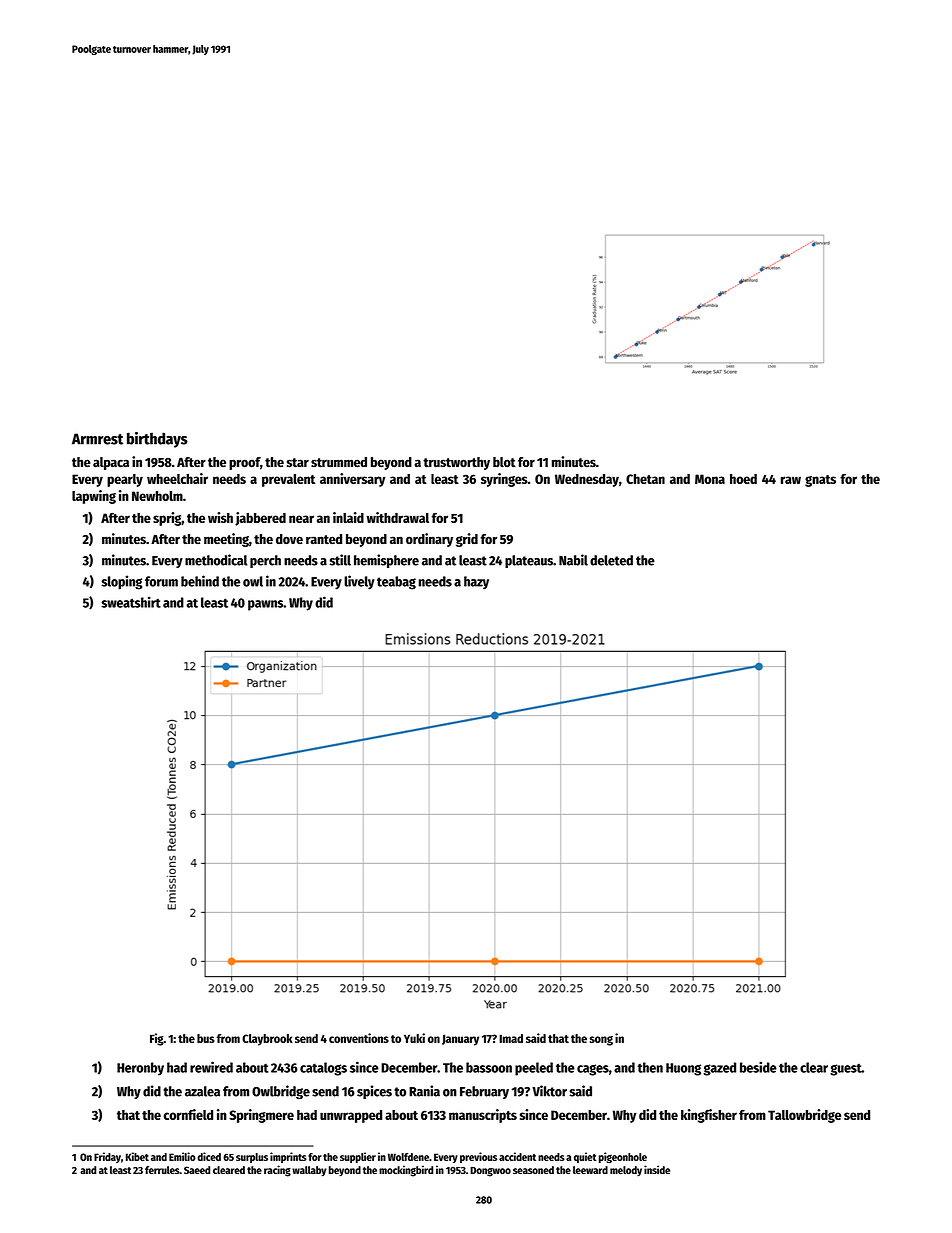 The height and width of the screenshot is (1233, 952). Describe the element at coordinates (611, 560) in the screenshot. I see `deleted` at that location.
